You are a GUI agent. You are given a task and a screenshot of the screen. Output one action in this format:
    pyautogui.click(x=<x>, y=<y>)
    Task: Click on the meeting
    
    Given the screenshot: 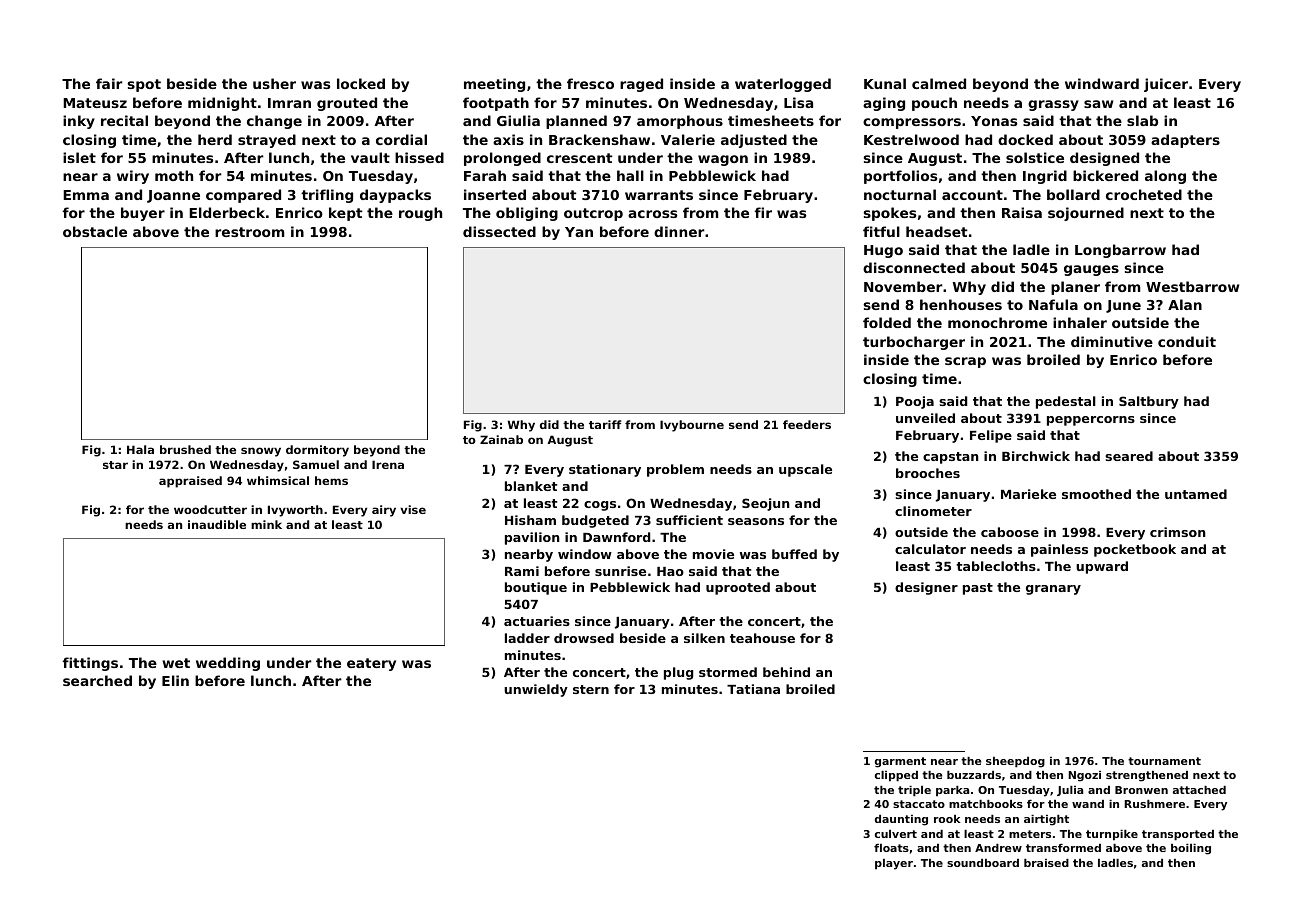 What is the action you would take?
    pyautogui.click(x=494, y=85)
